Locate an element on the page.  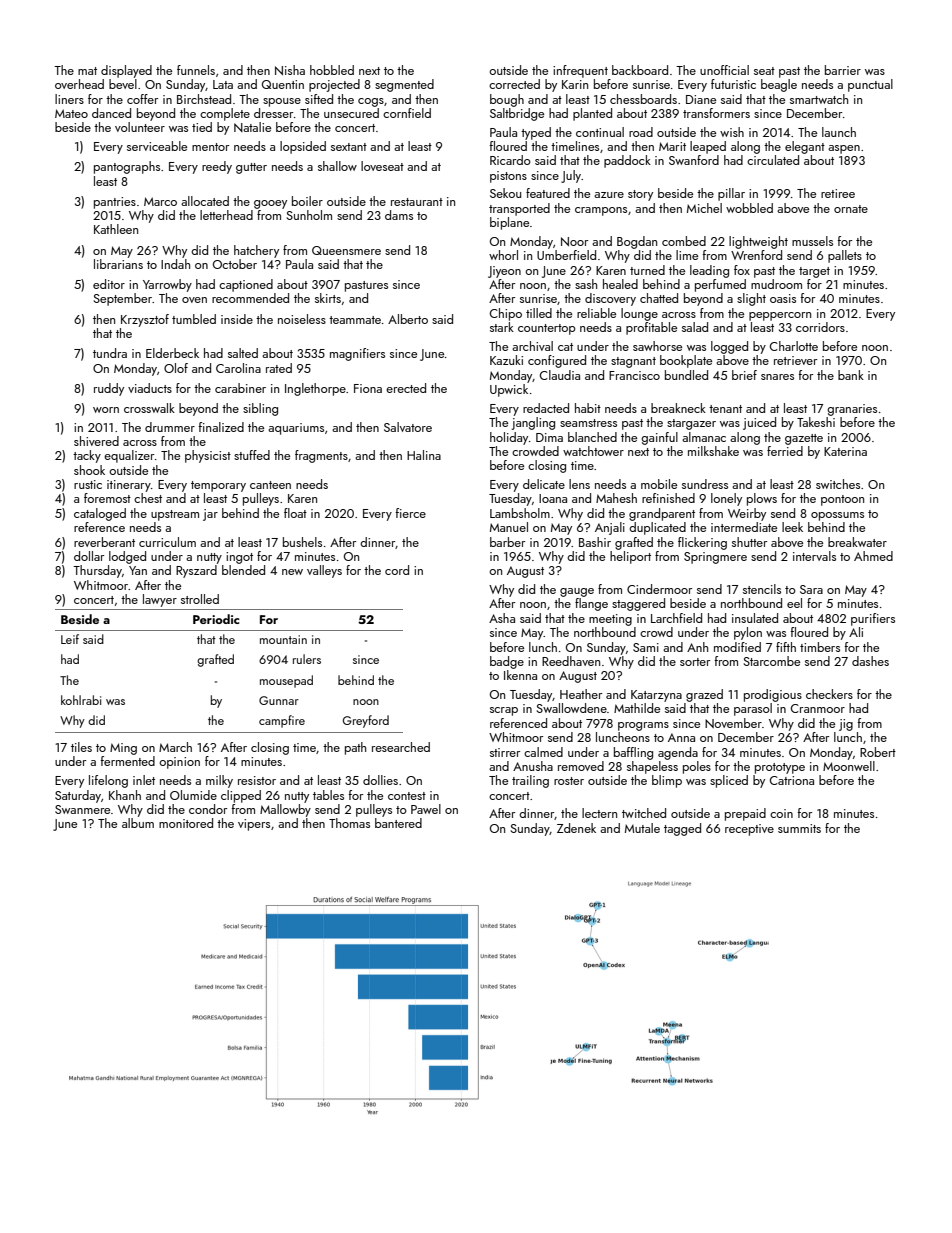
Kazuki is located at coordinates (506, 360).
